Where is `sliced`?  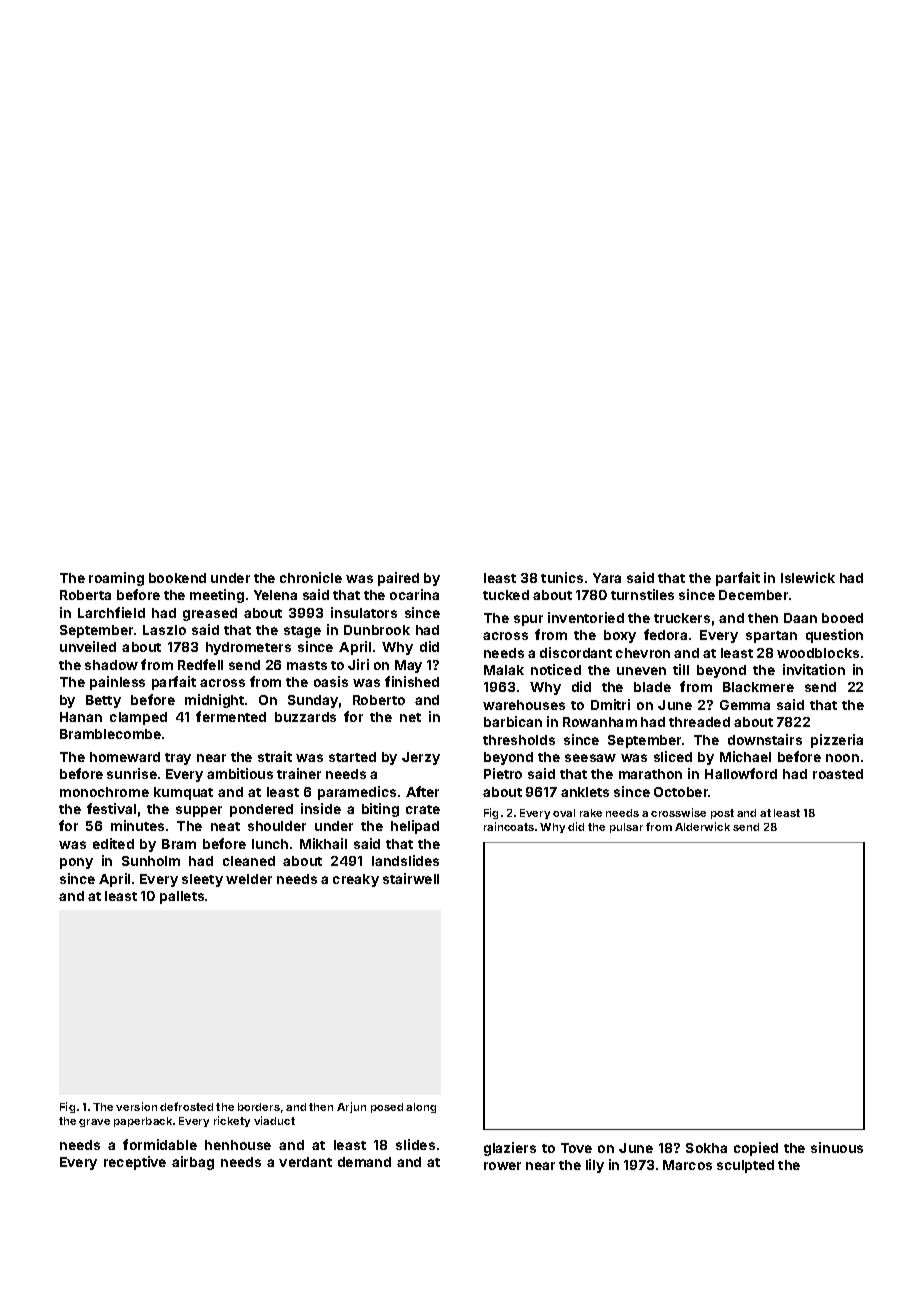 sliced is located at coordinates (673, 756).
